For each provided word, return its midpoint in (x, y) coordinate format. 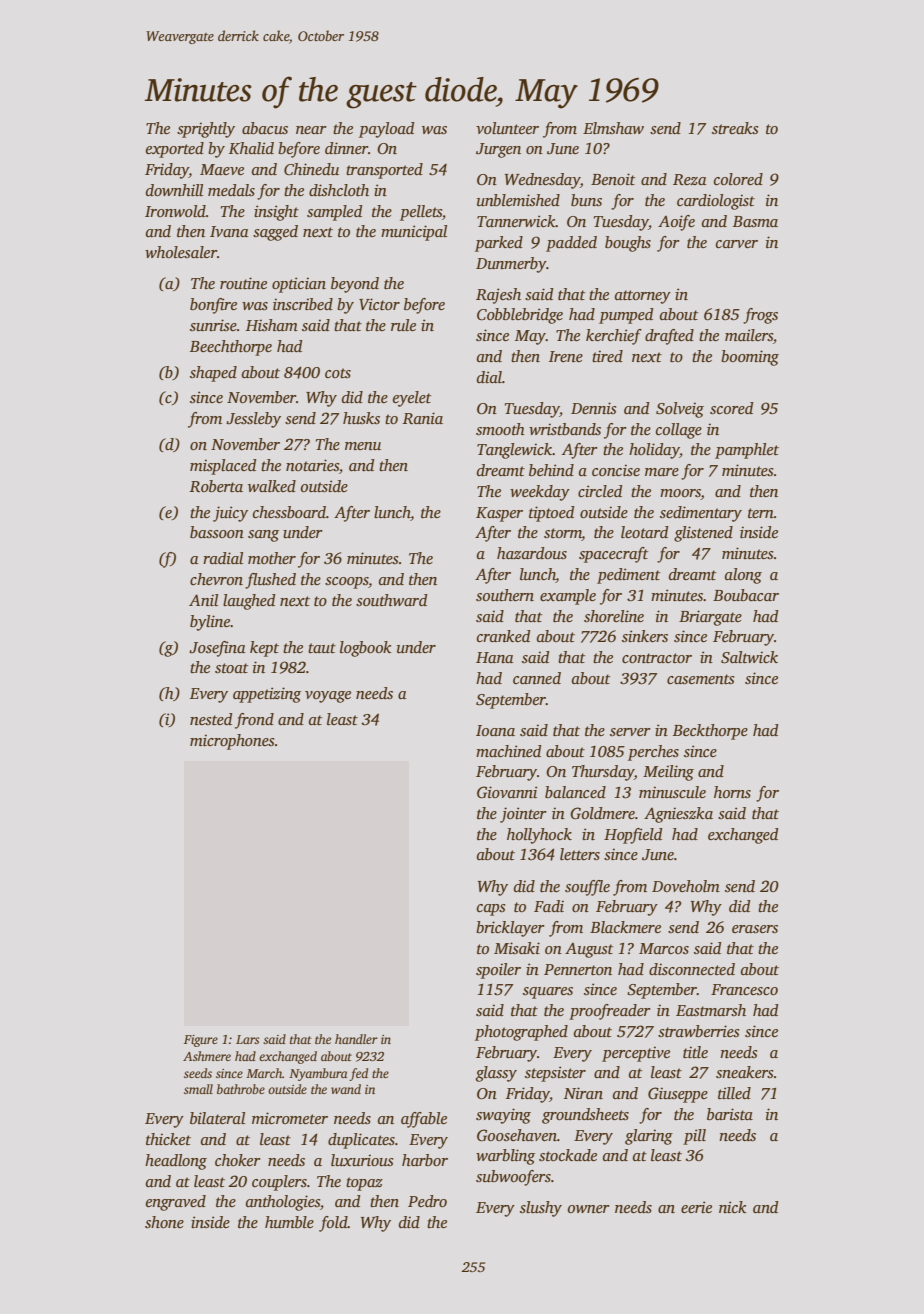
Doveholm (686, 886)
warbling (505, 1157)
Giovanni (507, 792)
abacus (265, 128)
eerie (696, 1207)
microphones (232, 742)
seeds (198, 1073)
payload (386, 130)
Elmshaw (613, 128)
